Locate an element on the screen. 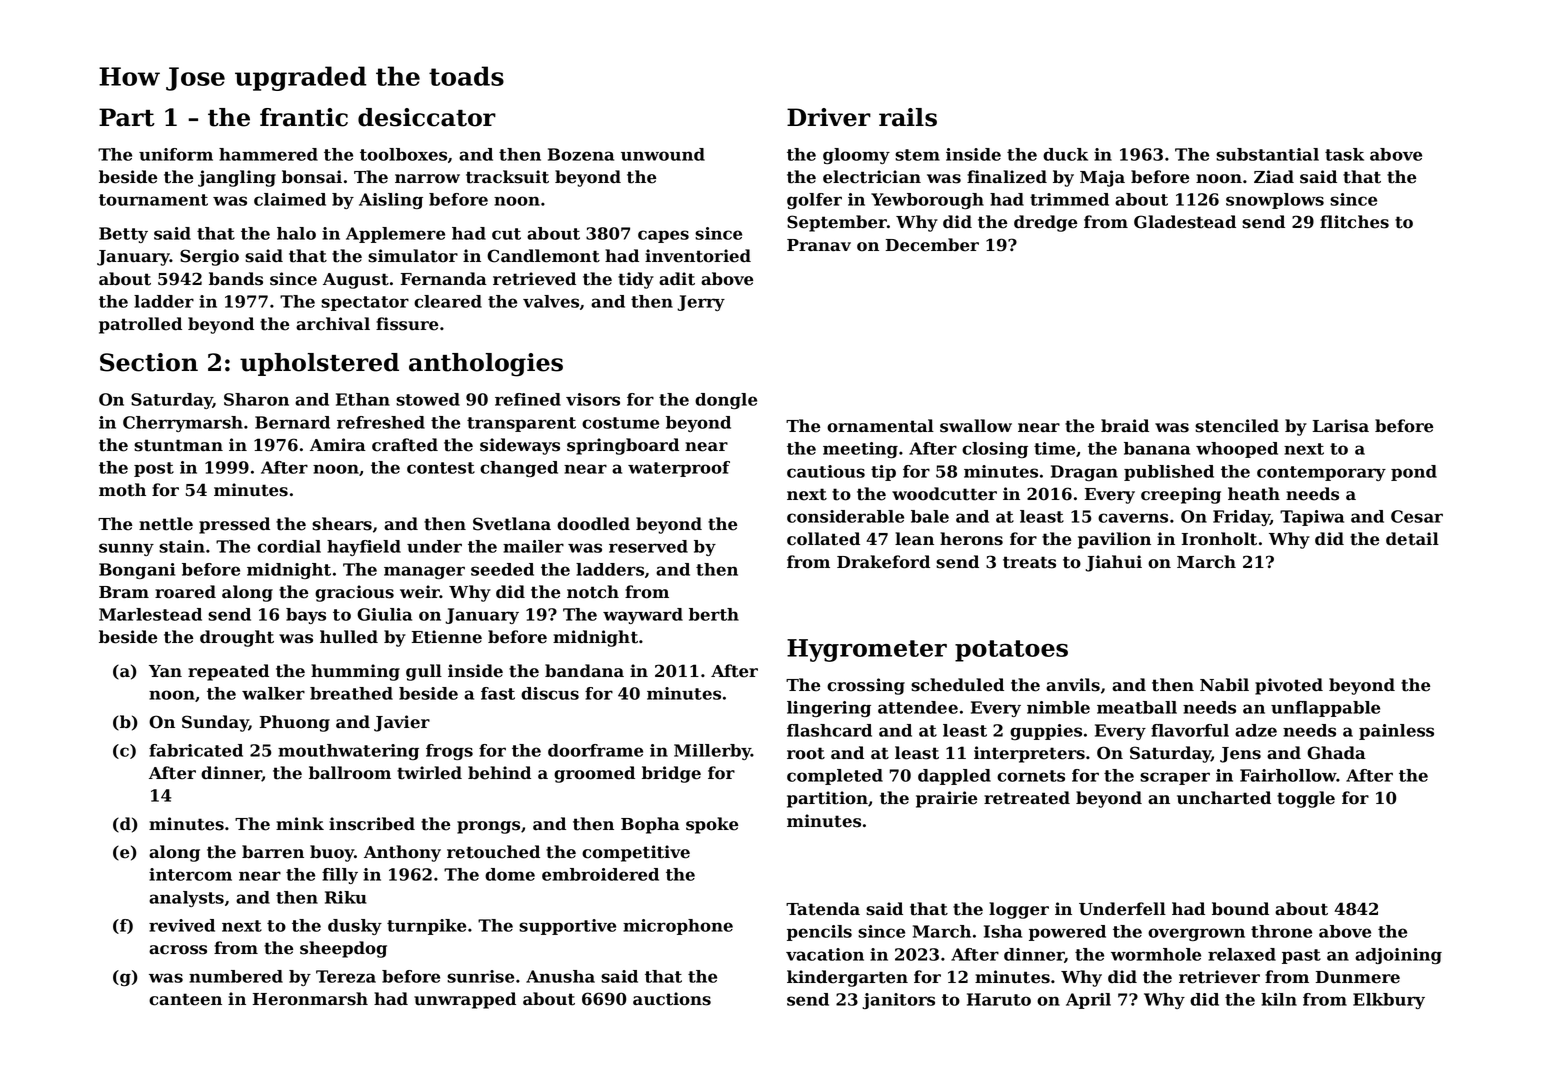 The height and width of the screenshot is (1092, 1545). Tapiwa is located at coordinates (1312, 518).
